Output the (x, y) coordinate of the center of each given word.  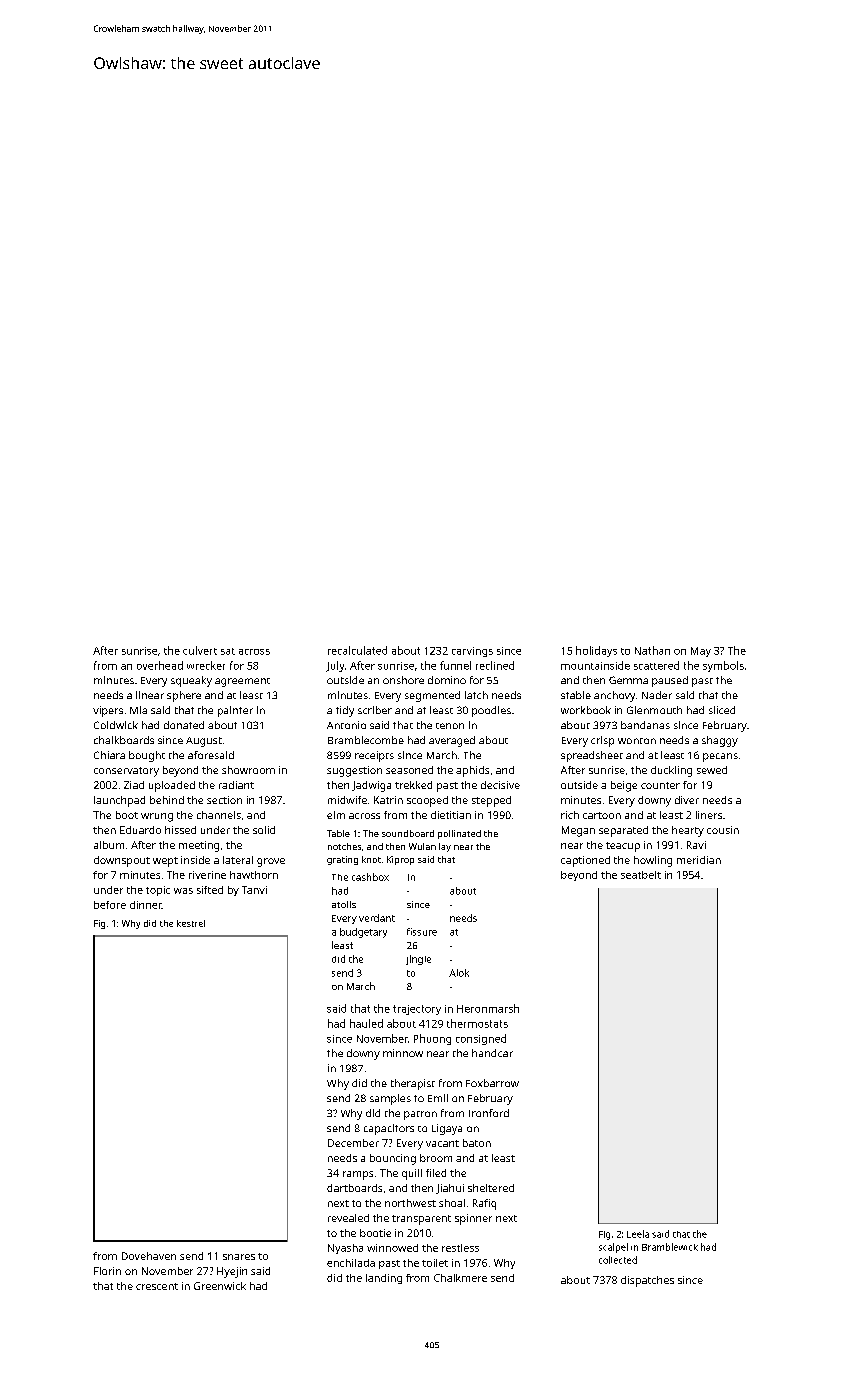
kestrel (191, 923)
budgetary (363, 933)
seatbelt (641, 875)
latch (476, 695)
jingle (418, 960)
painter (235, 711)
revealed (348, 1218)
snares (239, 1257)
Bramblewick (670, 1247)
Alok (459, 973)
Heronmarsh (488, 1008)
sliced (722, 710)
